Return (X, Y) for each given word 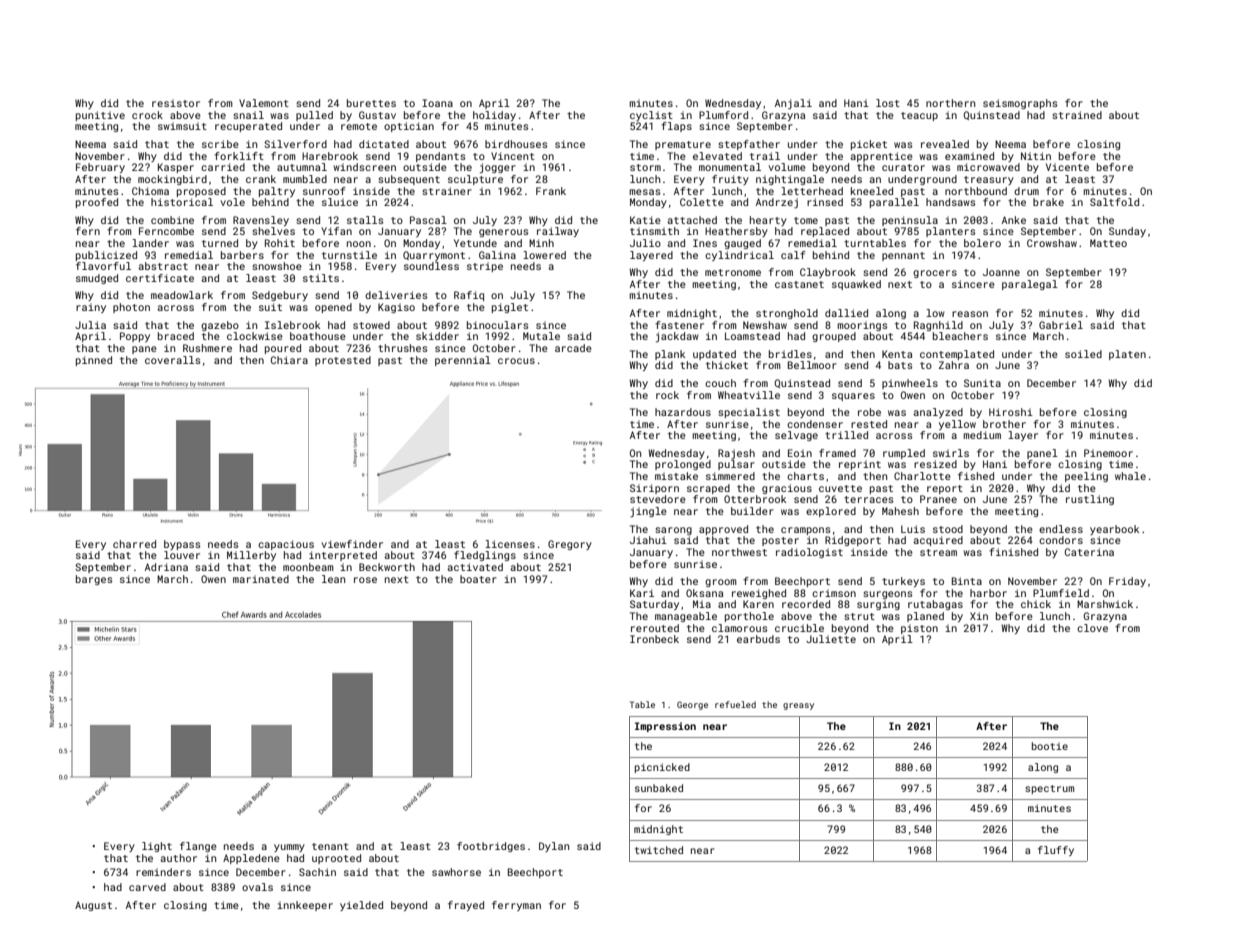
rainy (91, 308)
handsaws (950, 202)
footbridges (491, 847)
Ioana (437, 103)
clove (1092, 628)
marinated (261, 579)
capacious (286, 545)
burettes (371, 103)
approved (723, 530)
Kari (642, 593)
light (157, 847)
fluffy (1056, 851)
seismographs (1020, 104)
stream (938, 552)
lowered (544, 255)
